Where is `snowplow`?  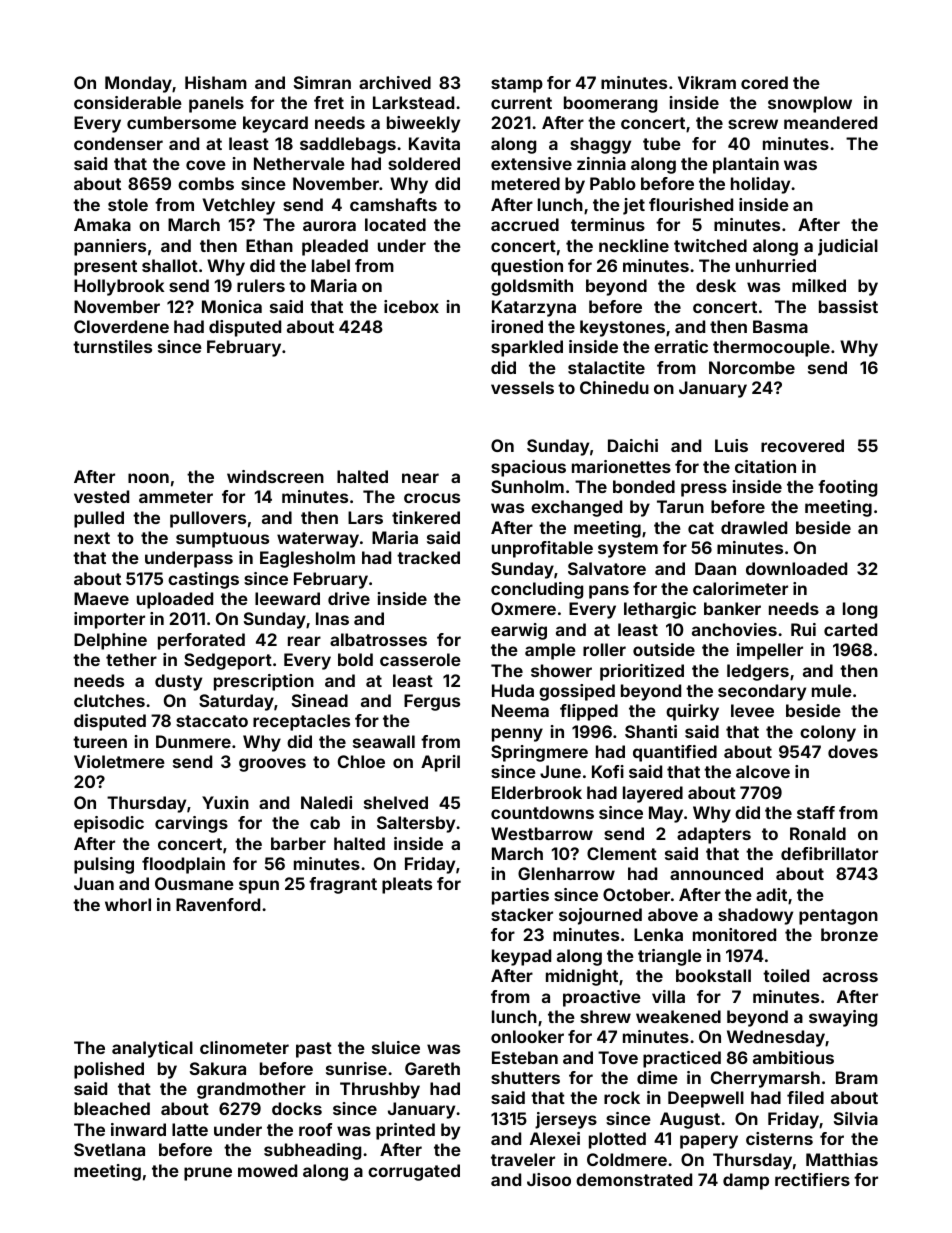
snowplow is located at coordinates (810, 104).
